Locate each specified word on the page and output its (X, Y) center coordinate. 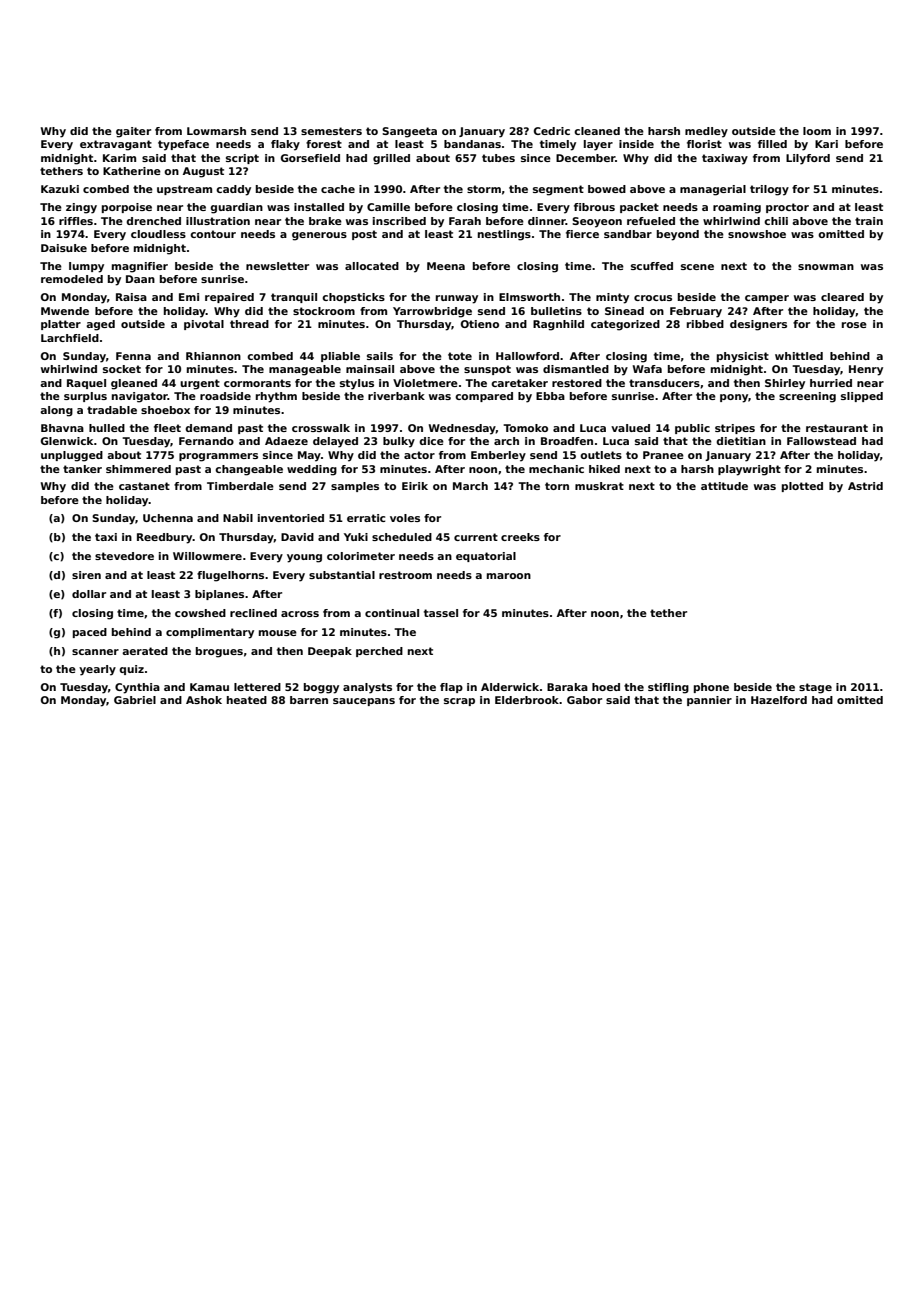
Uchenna (168, 518)
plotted (802, 487)
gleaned (134, 384)
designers (758, 325)
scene (697, 267)
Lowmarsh (216, 131)
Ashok (204, 700)
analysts (367, 688)
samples (355, 487)
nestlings (504, 235)
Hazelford (779, 700)
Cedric (552, 131)
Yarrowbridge (432, 312)
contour (213, 234)
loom (817, 131)
